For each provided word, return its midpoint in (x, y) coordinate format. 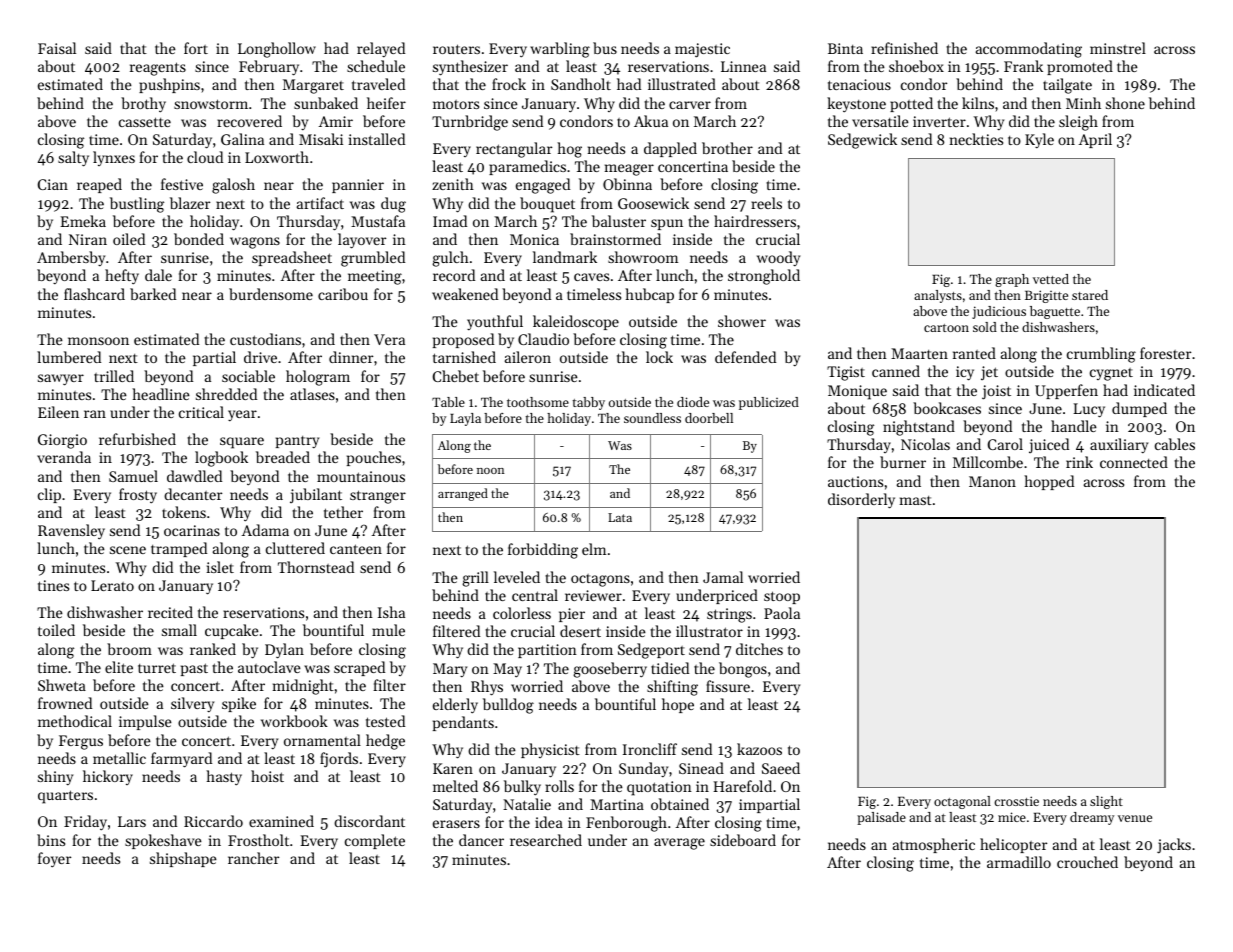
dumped (1139, 409)
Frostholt (258, 840)
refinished (904, 48)
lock (659, 357)
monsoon (98, 341)
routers (456, 49)
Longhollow (277, 50)
